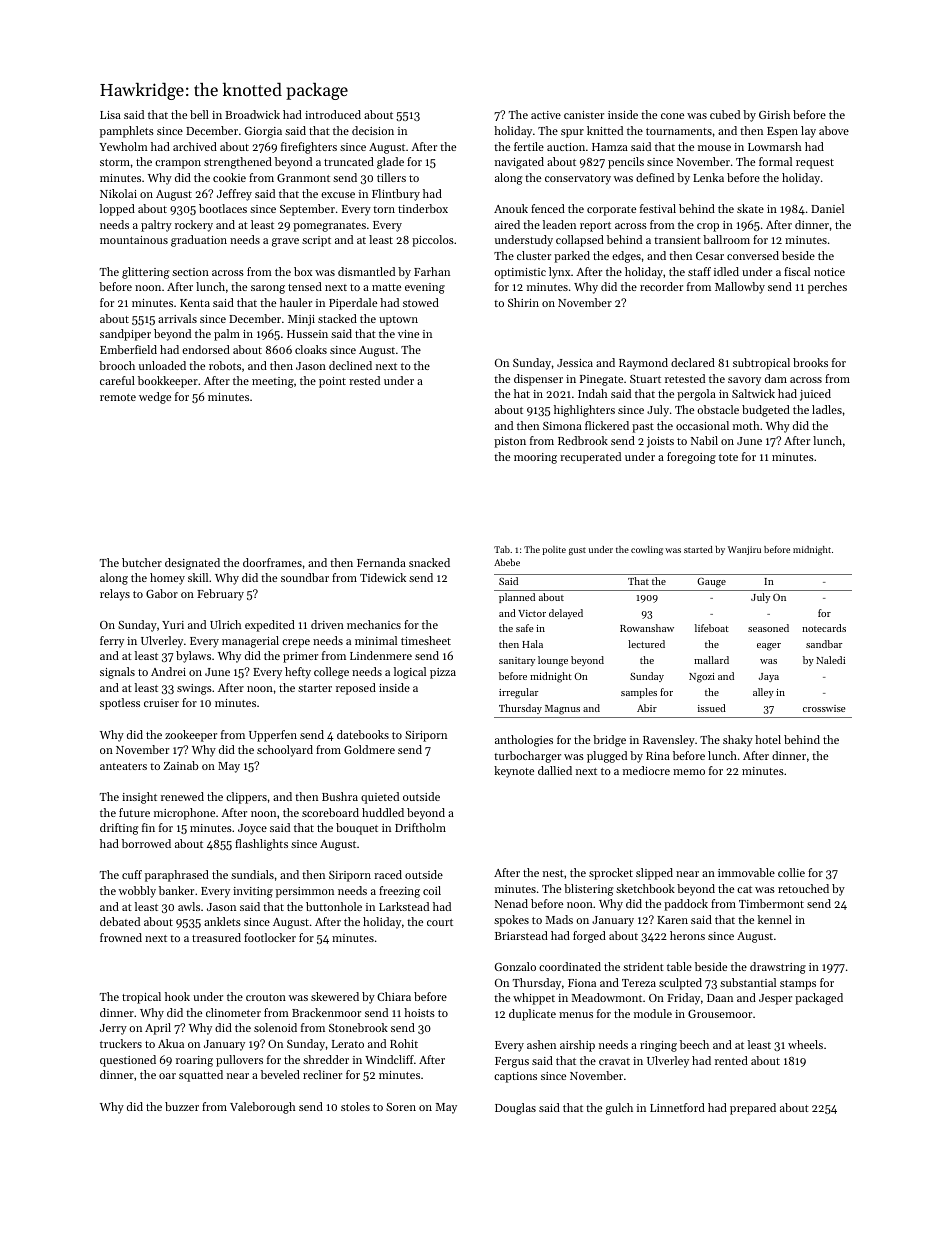 The height and width of the image is (1233, 952). What do you see at coordinates (128, 1061) in the image?
I see `questioned` at bounding box center [128, 1061].
